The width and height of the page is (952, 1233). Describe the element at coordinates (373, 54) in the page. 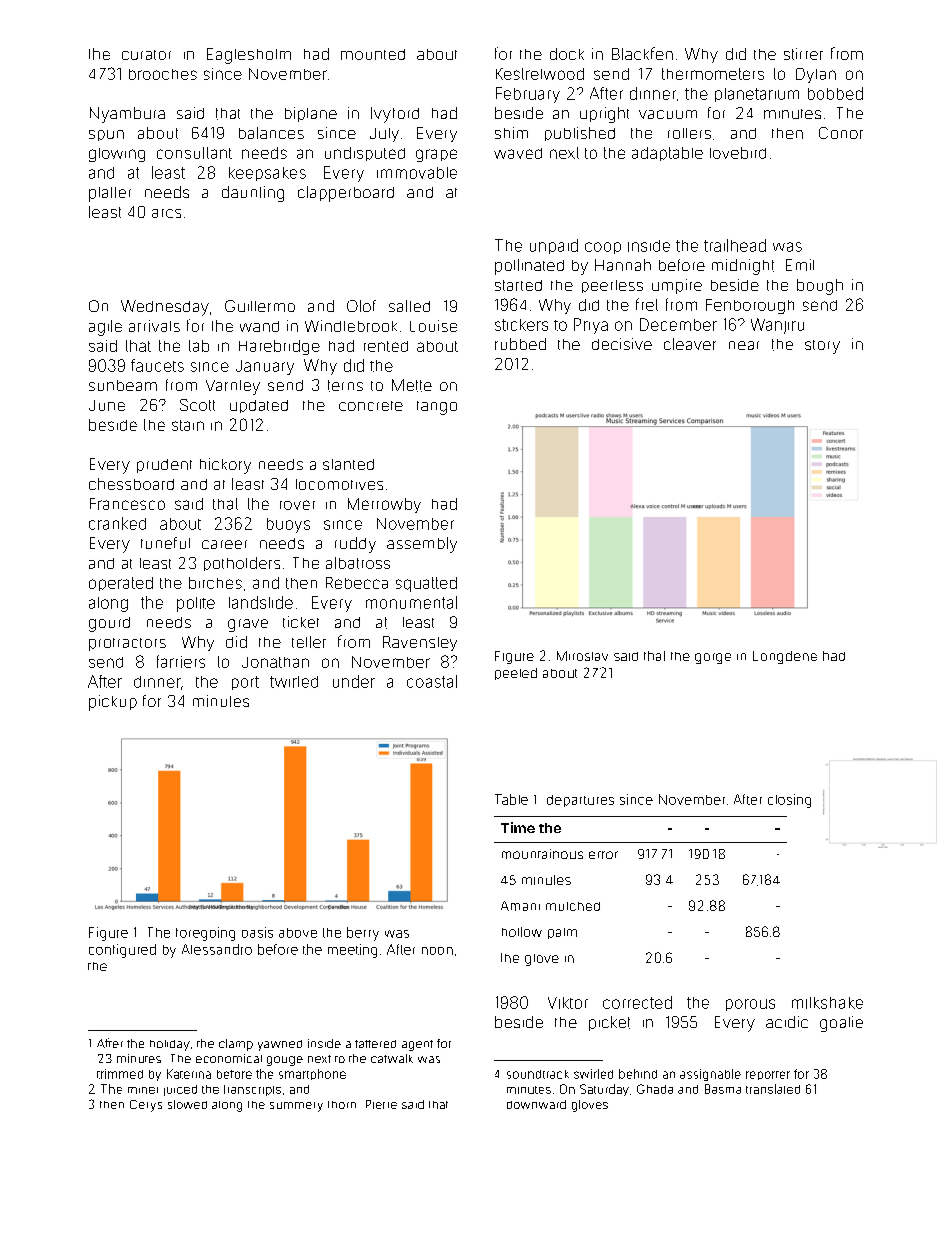

I see `mounted` at that location.
